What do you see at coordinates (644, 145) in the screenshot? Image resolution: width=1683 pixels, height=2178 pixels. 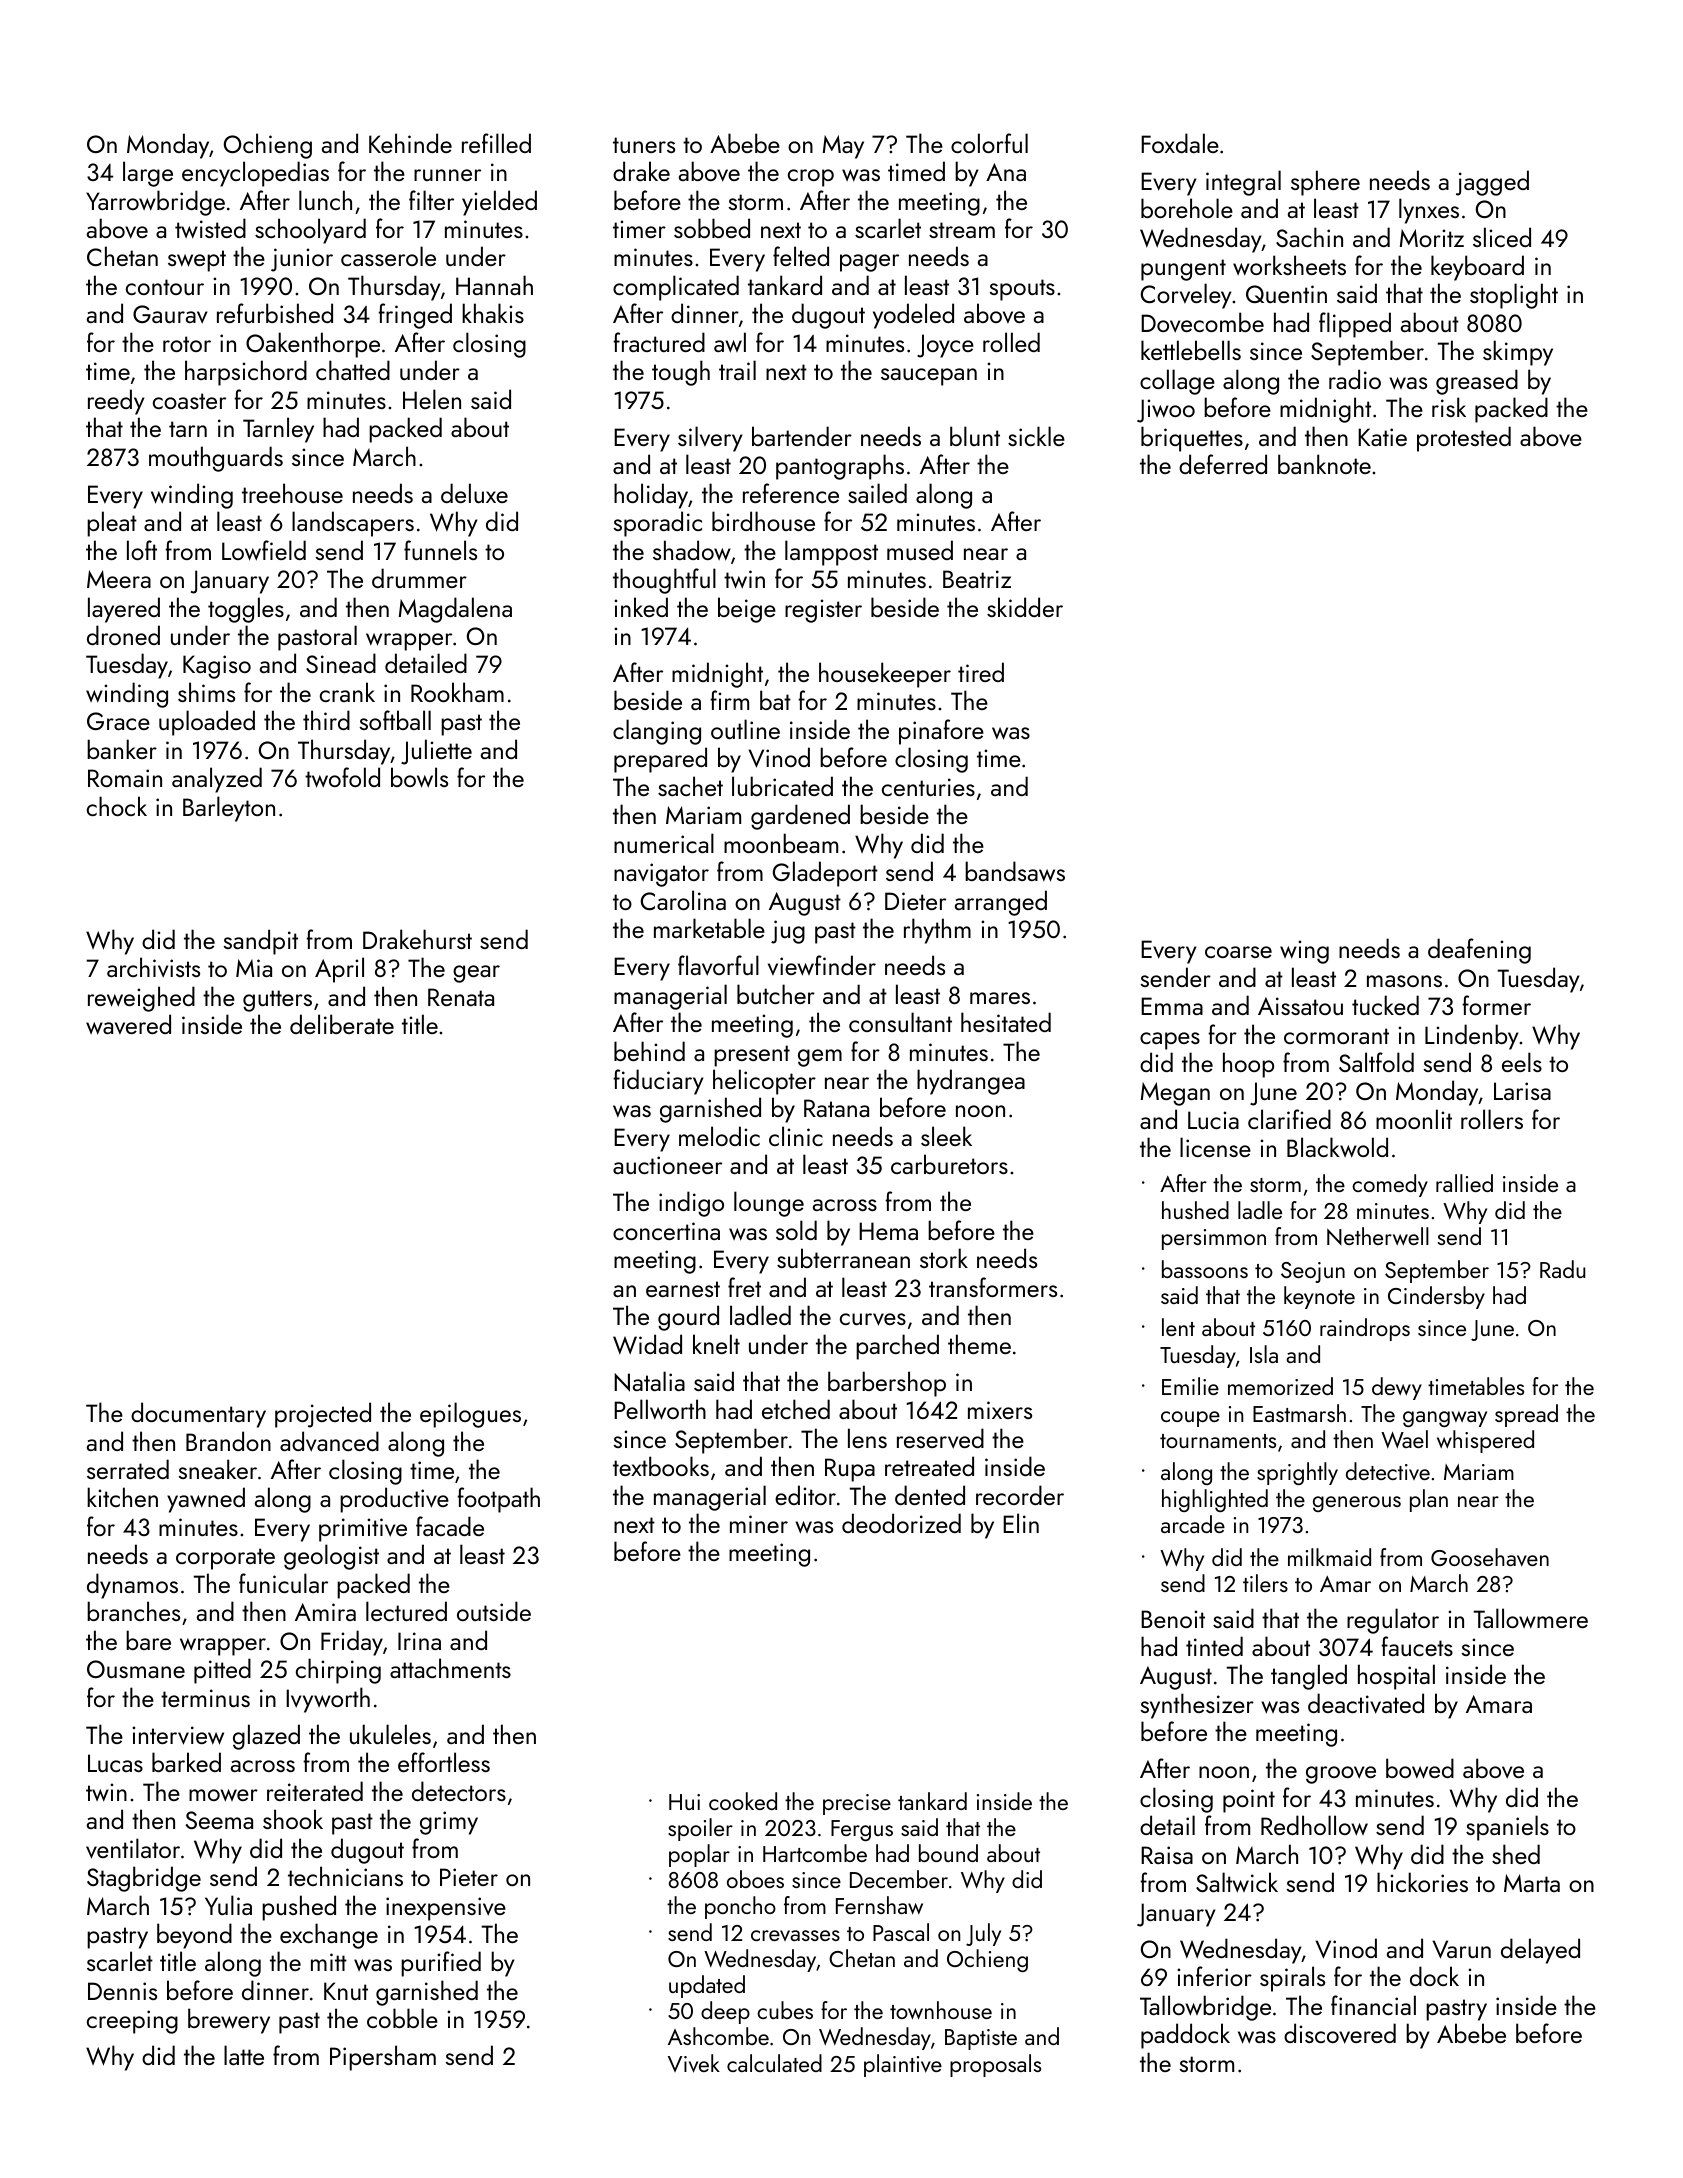 I see `tuners` at bounding box center [644, 145].
